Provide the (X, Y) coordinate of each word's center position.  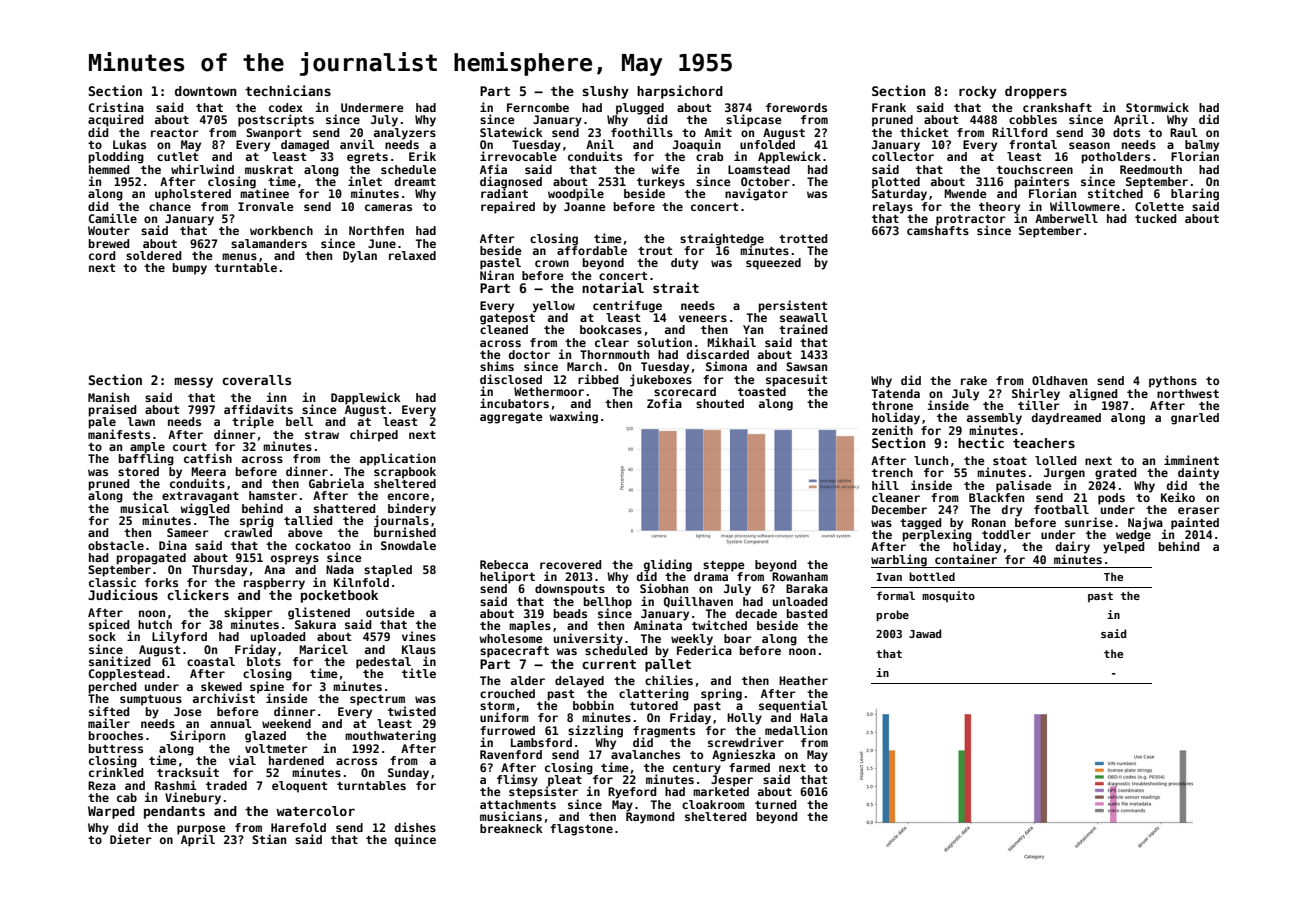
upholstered (193, 195)
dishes (415, 827)
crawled (248, 532)
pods (1111, 499)
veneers (703, 318)
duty (684, 264)
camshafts (938, 230)
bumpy (190, 269)
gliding (668, 565)
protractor (971, 220)
